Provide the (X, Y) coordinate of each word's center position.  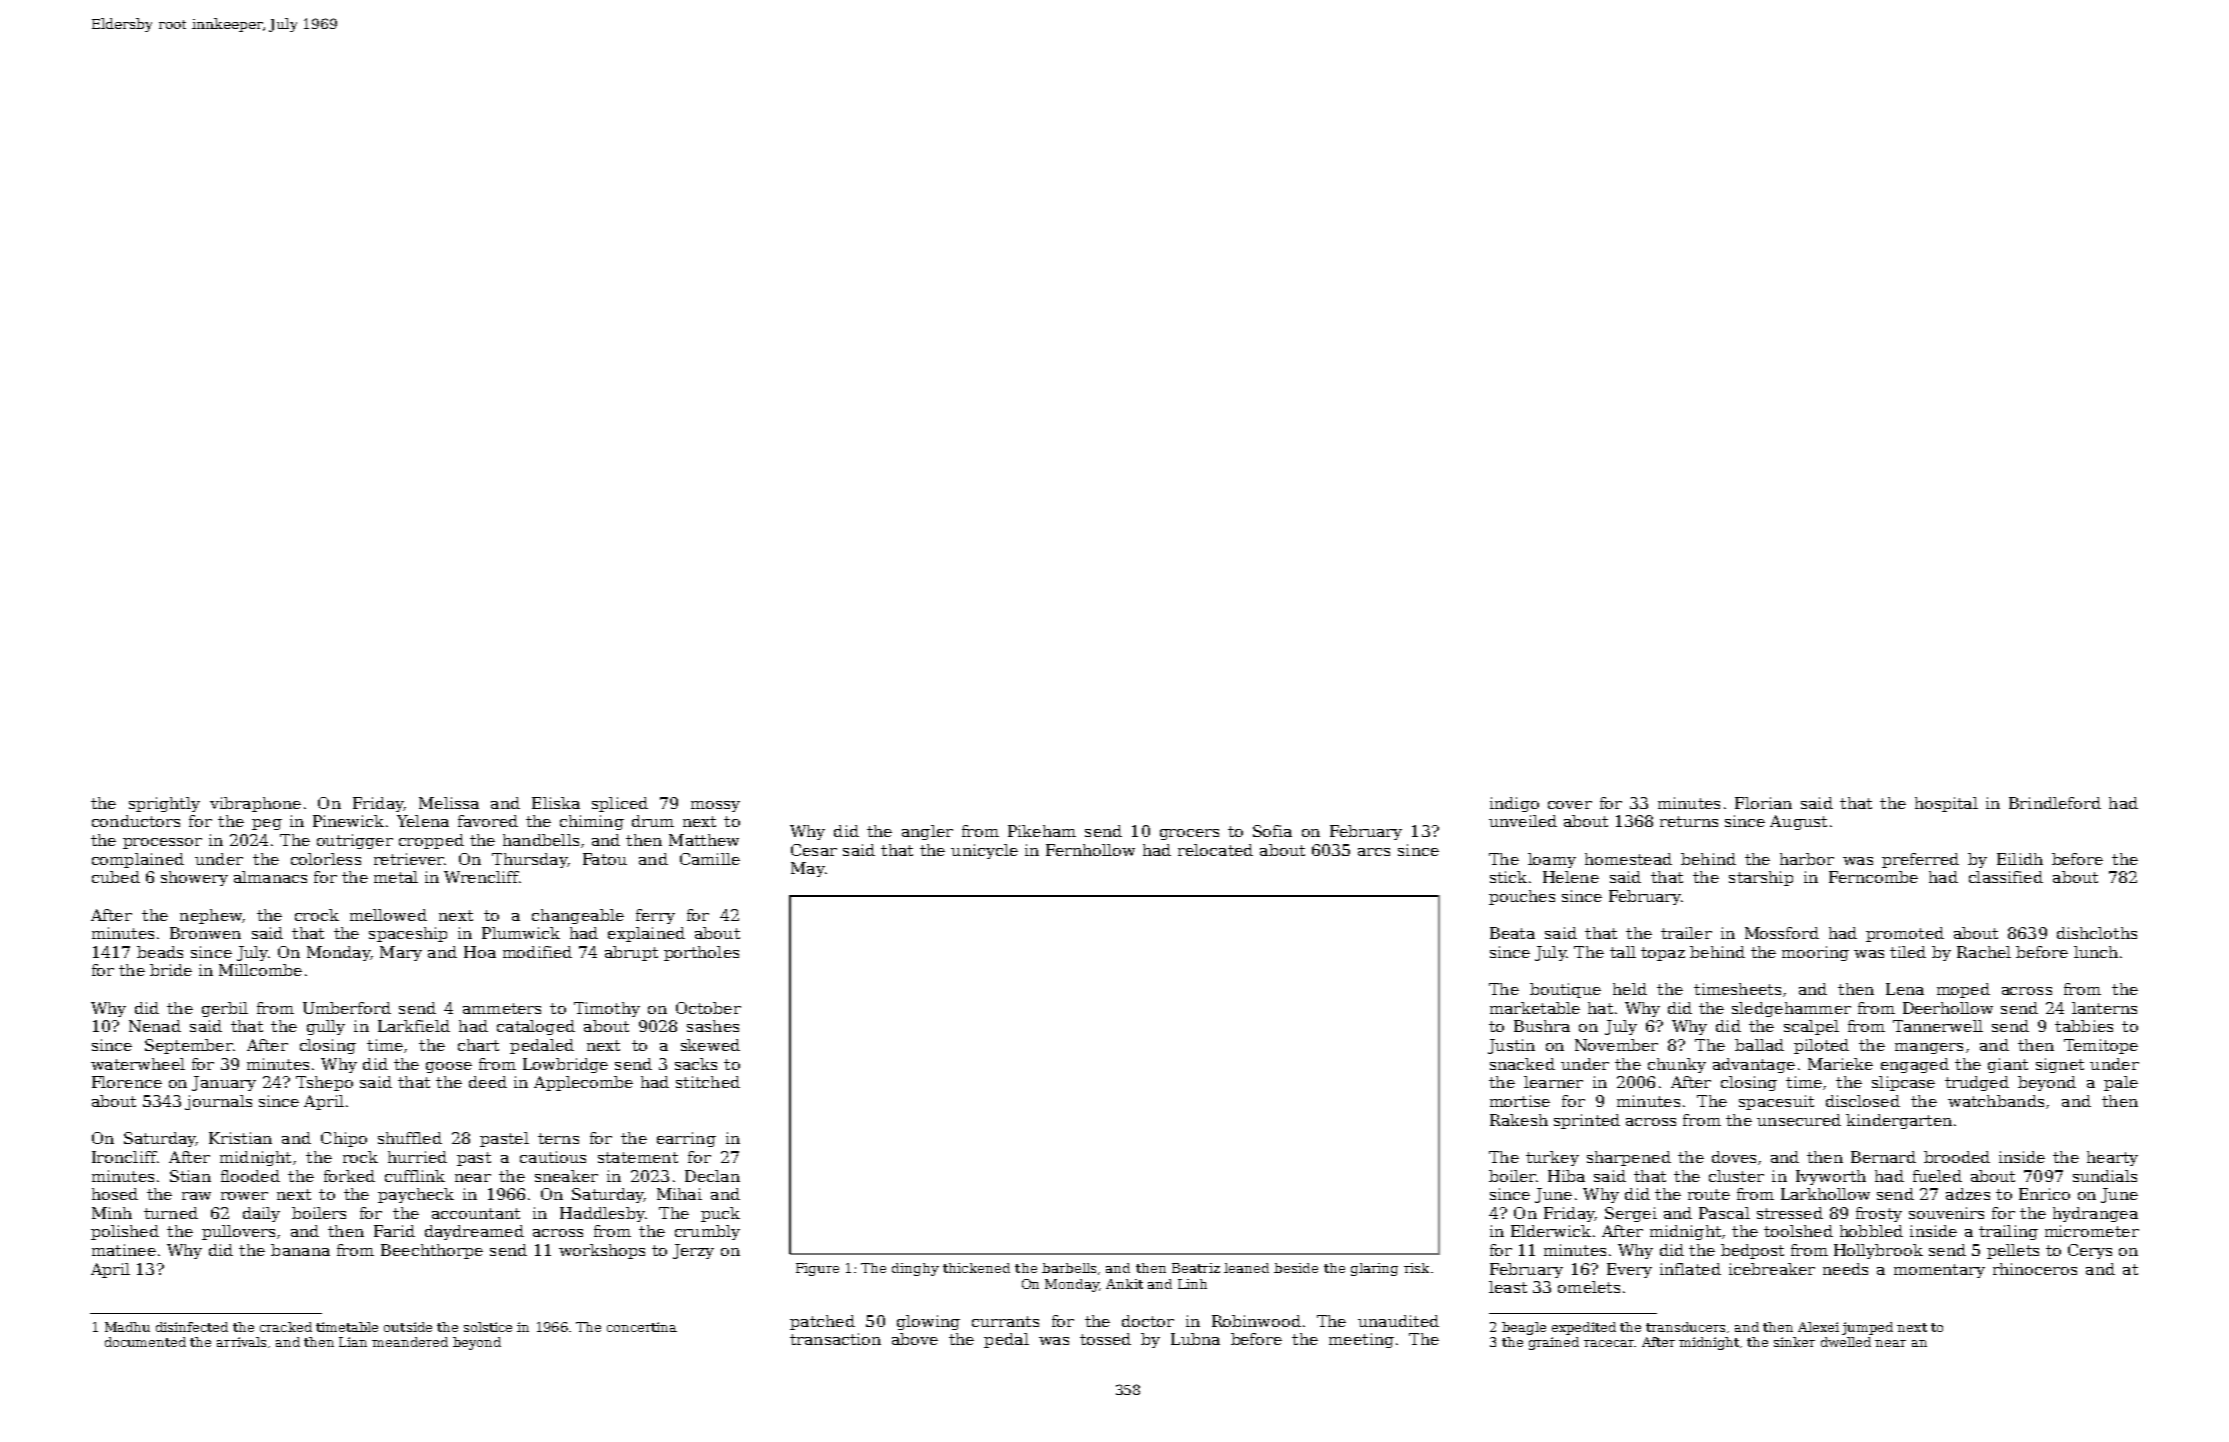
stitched (708, 1082)
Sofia (1272, 831)
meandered (410, 1342)
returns (1689, 821)
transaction (835, 1339)
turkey (1552, 1158)
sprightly (164, 804)
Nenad (155, 1026)
